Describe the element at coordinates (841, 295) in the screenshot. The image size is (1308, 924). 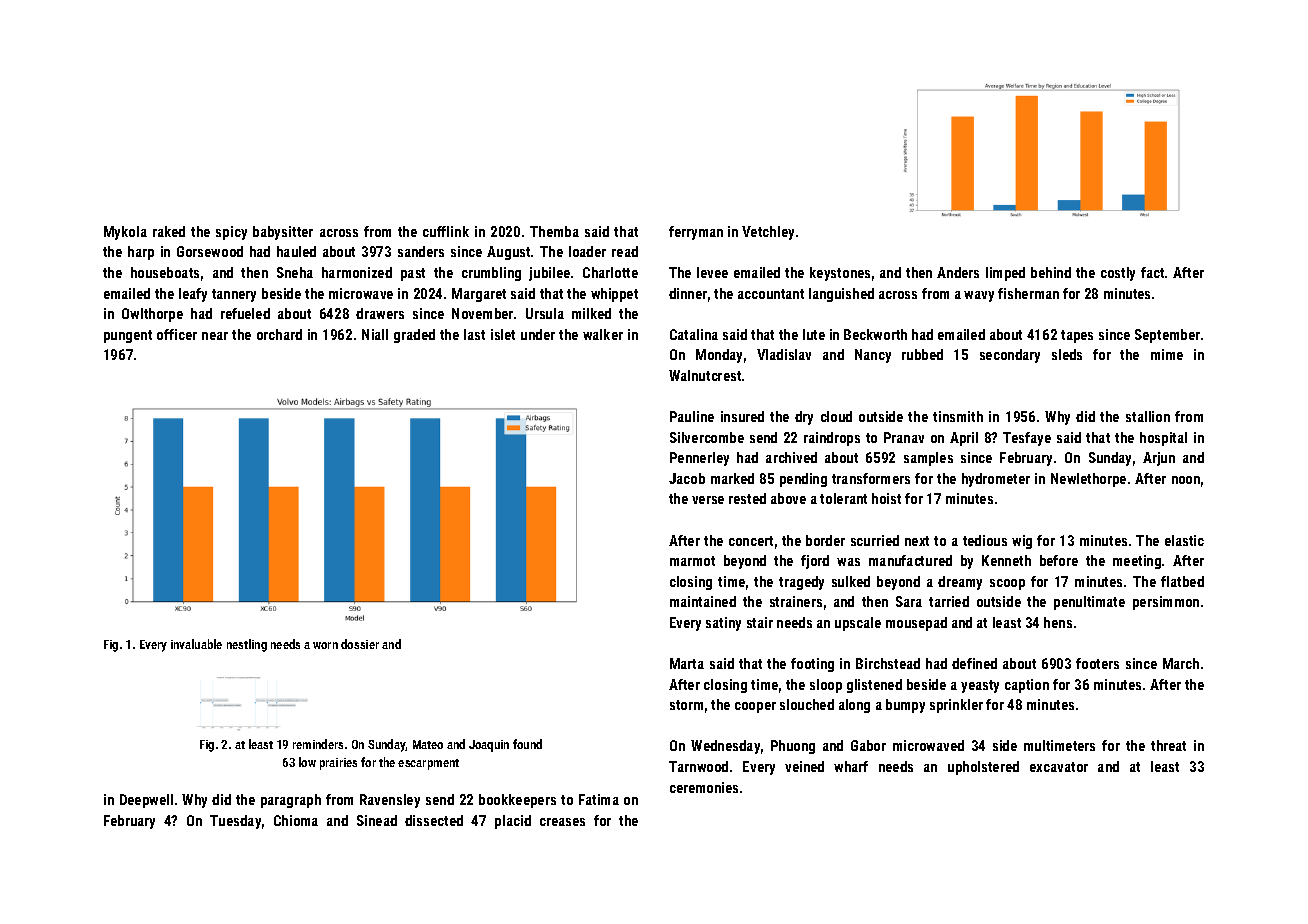
I see `languished` at that location.
